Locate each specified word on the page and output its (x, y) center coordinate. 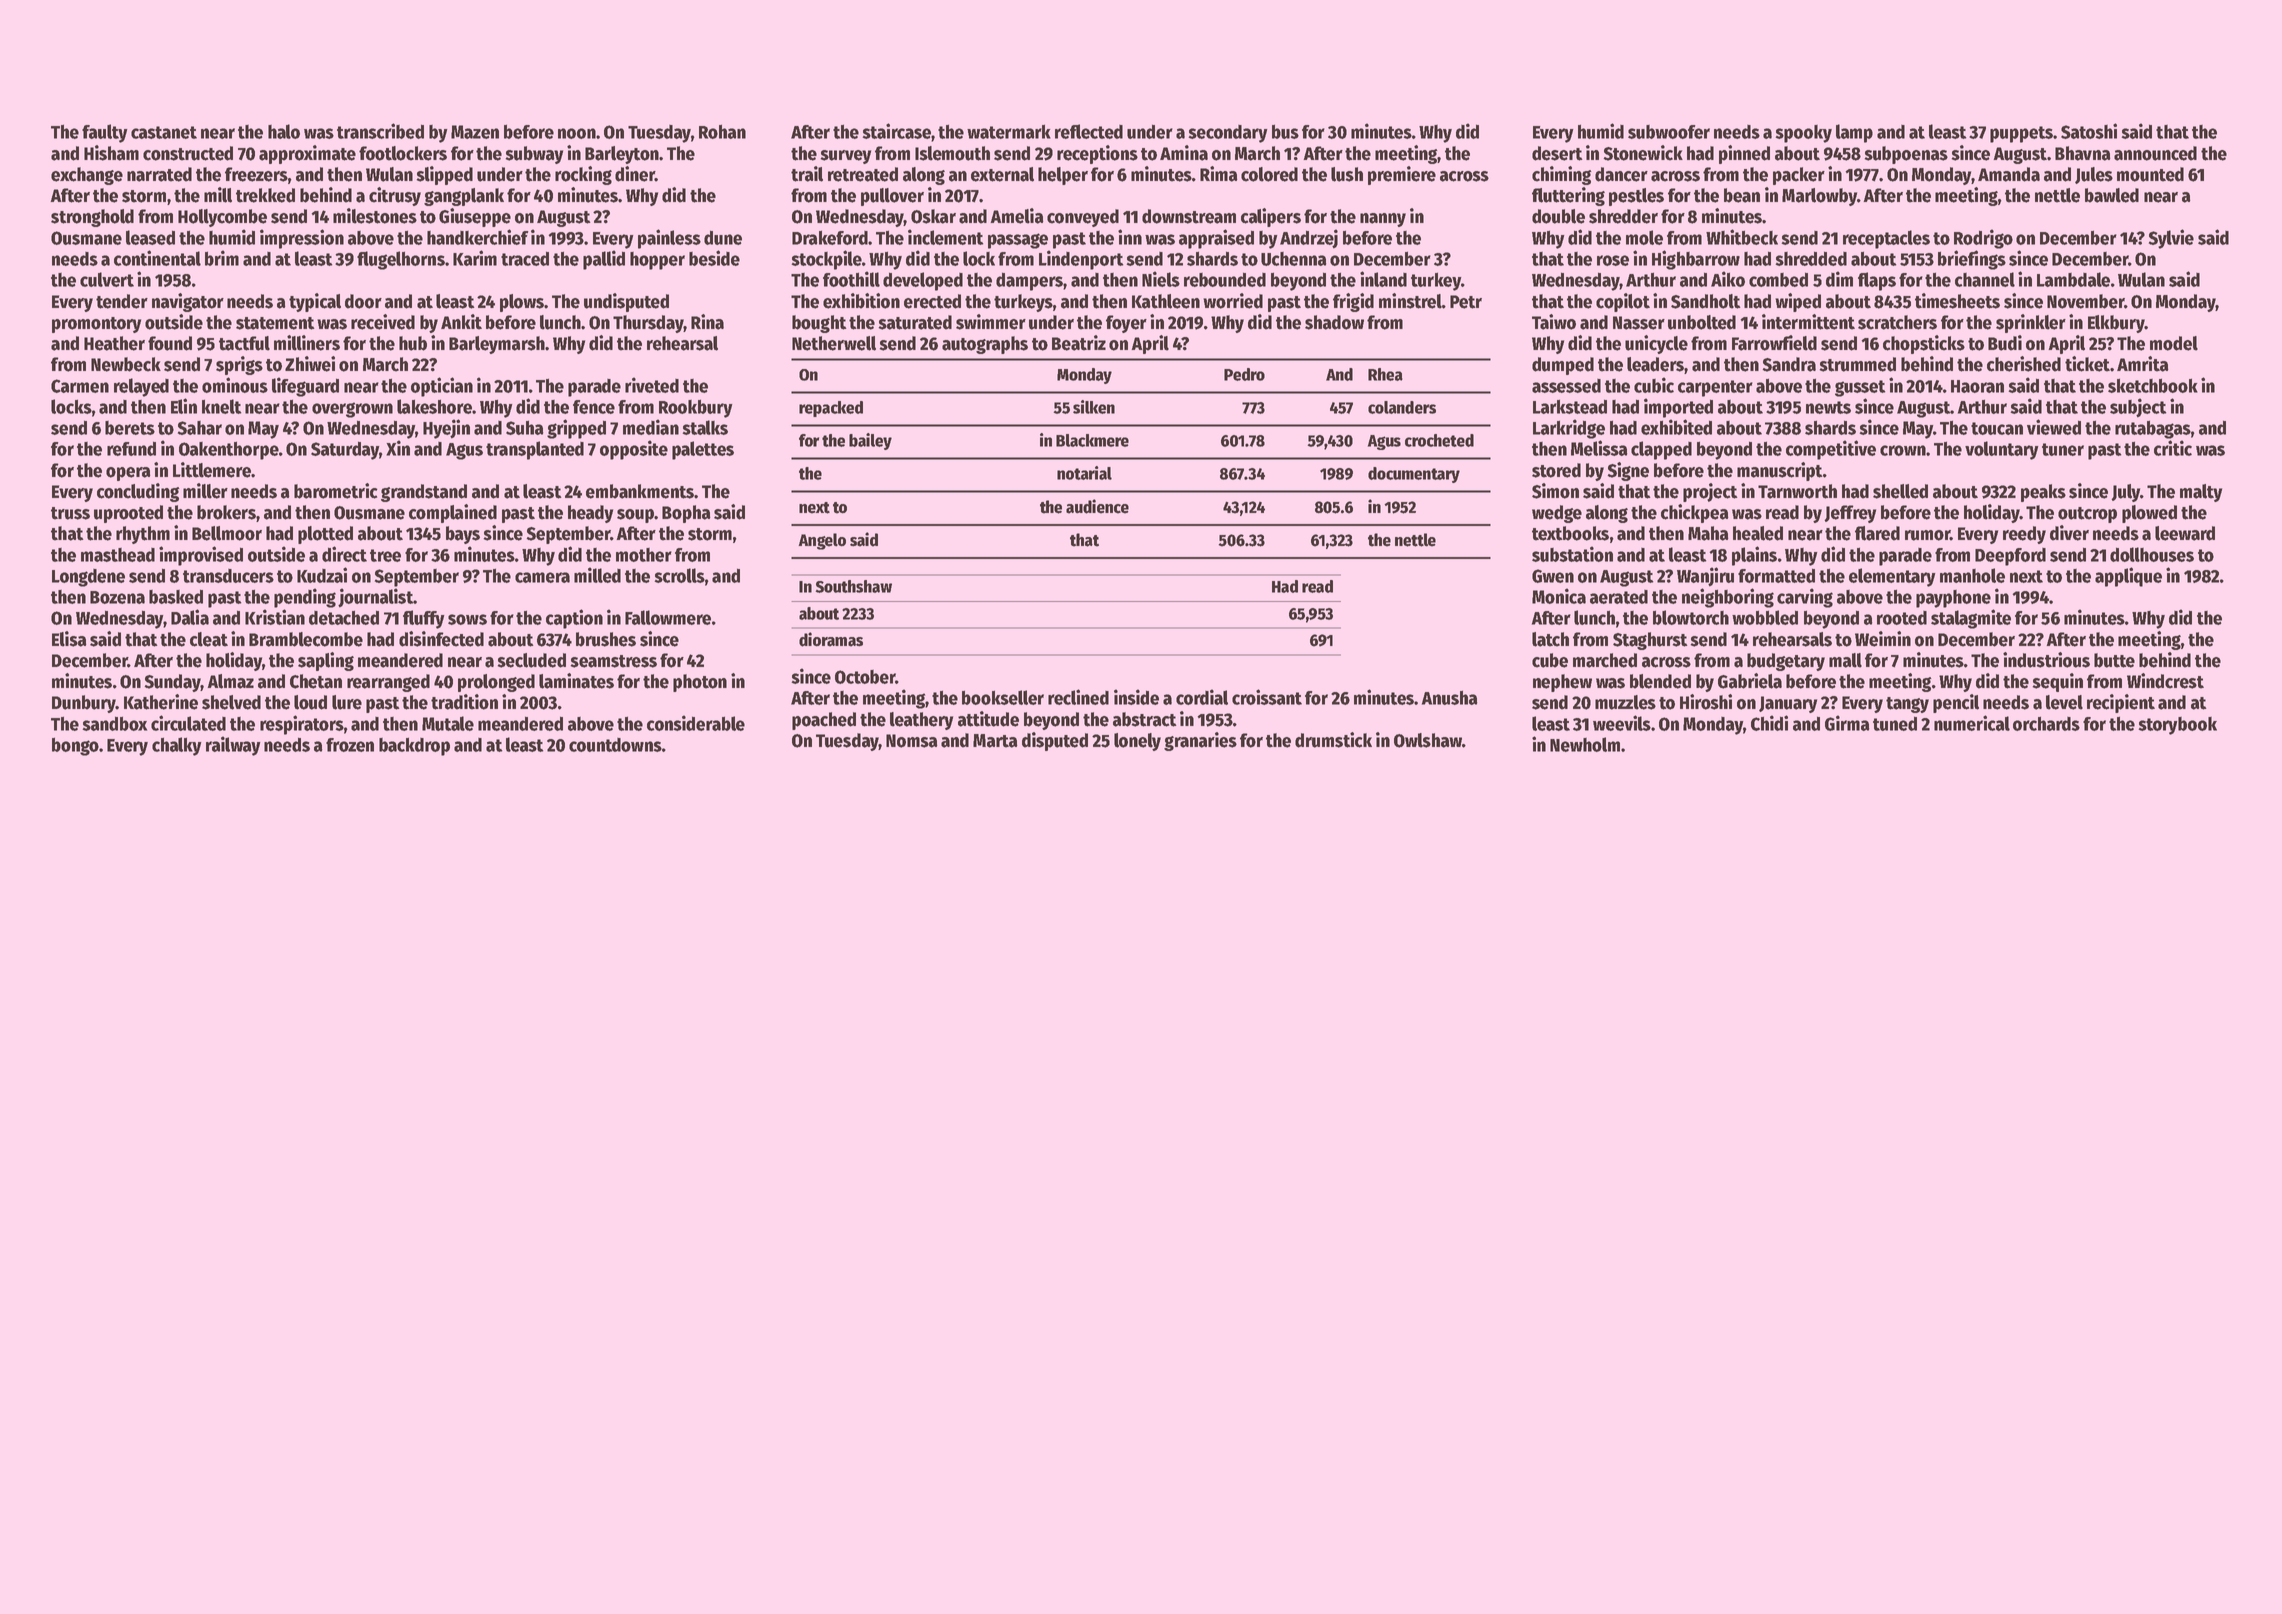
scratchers (1897, 322)
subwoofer (1669, 132)
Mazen (475, 132)
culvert (107, 279)
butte (2114, 660)
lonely (1137, 742)
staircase (896, 131)
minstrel (1410, 301)
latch (1550, 639)
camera (542, 577)
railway (233, 746)
